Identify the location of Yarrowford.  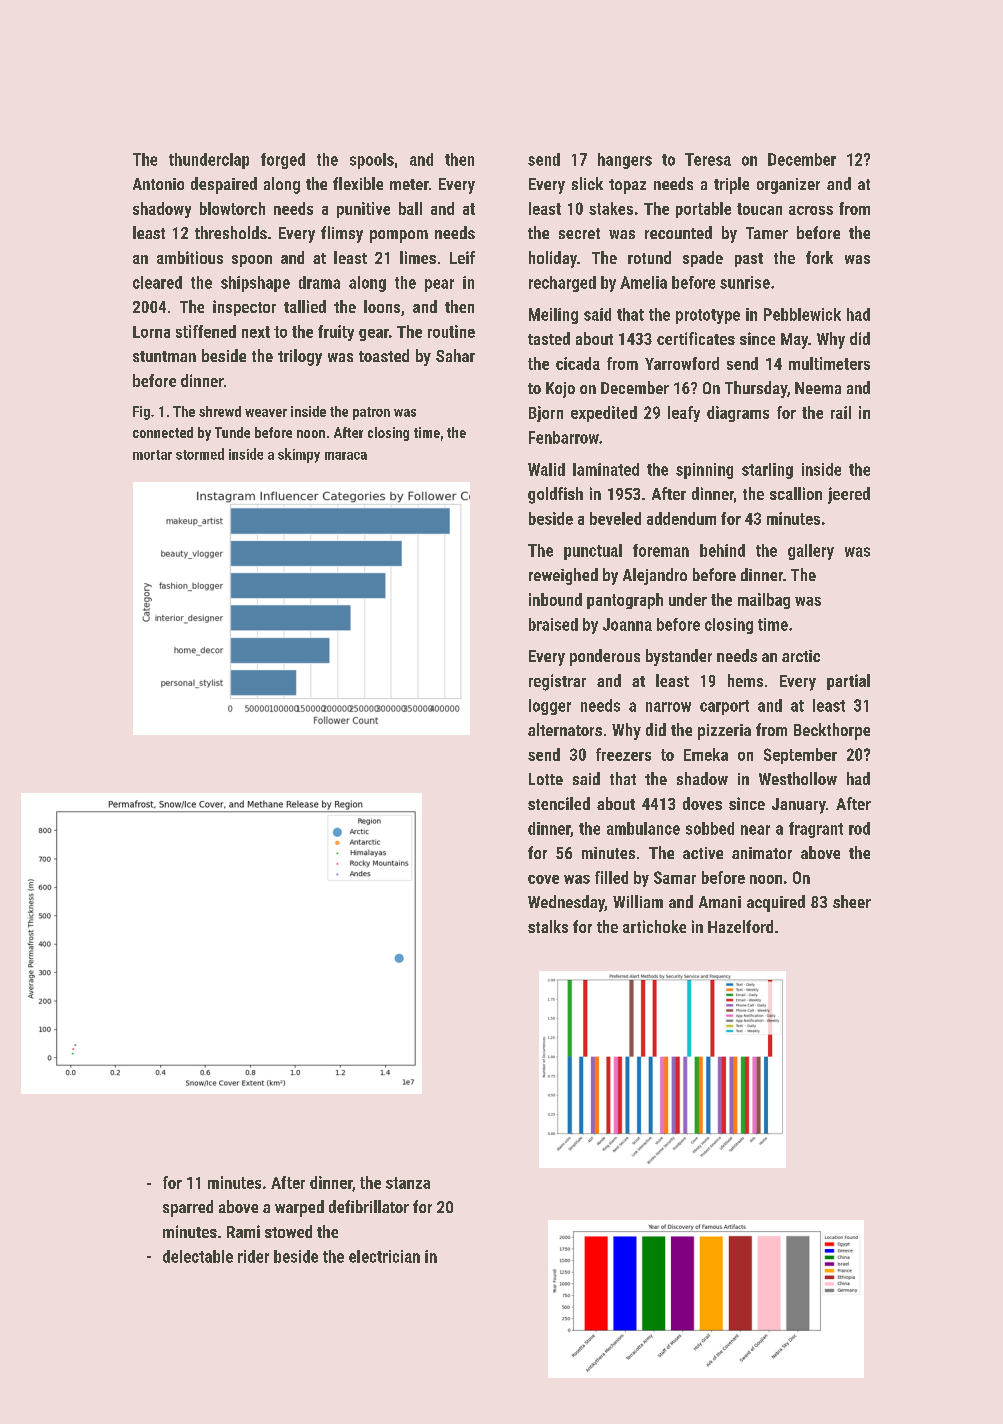
(682, 363).
